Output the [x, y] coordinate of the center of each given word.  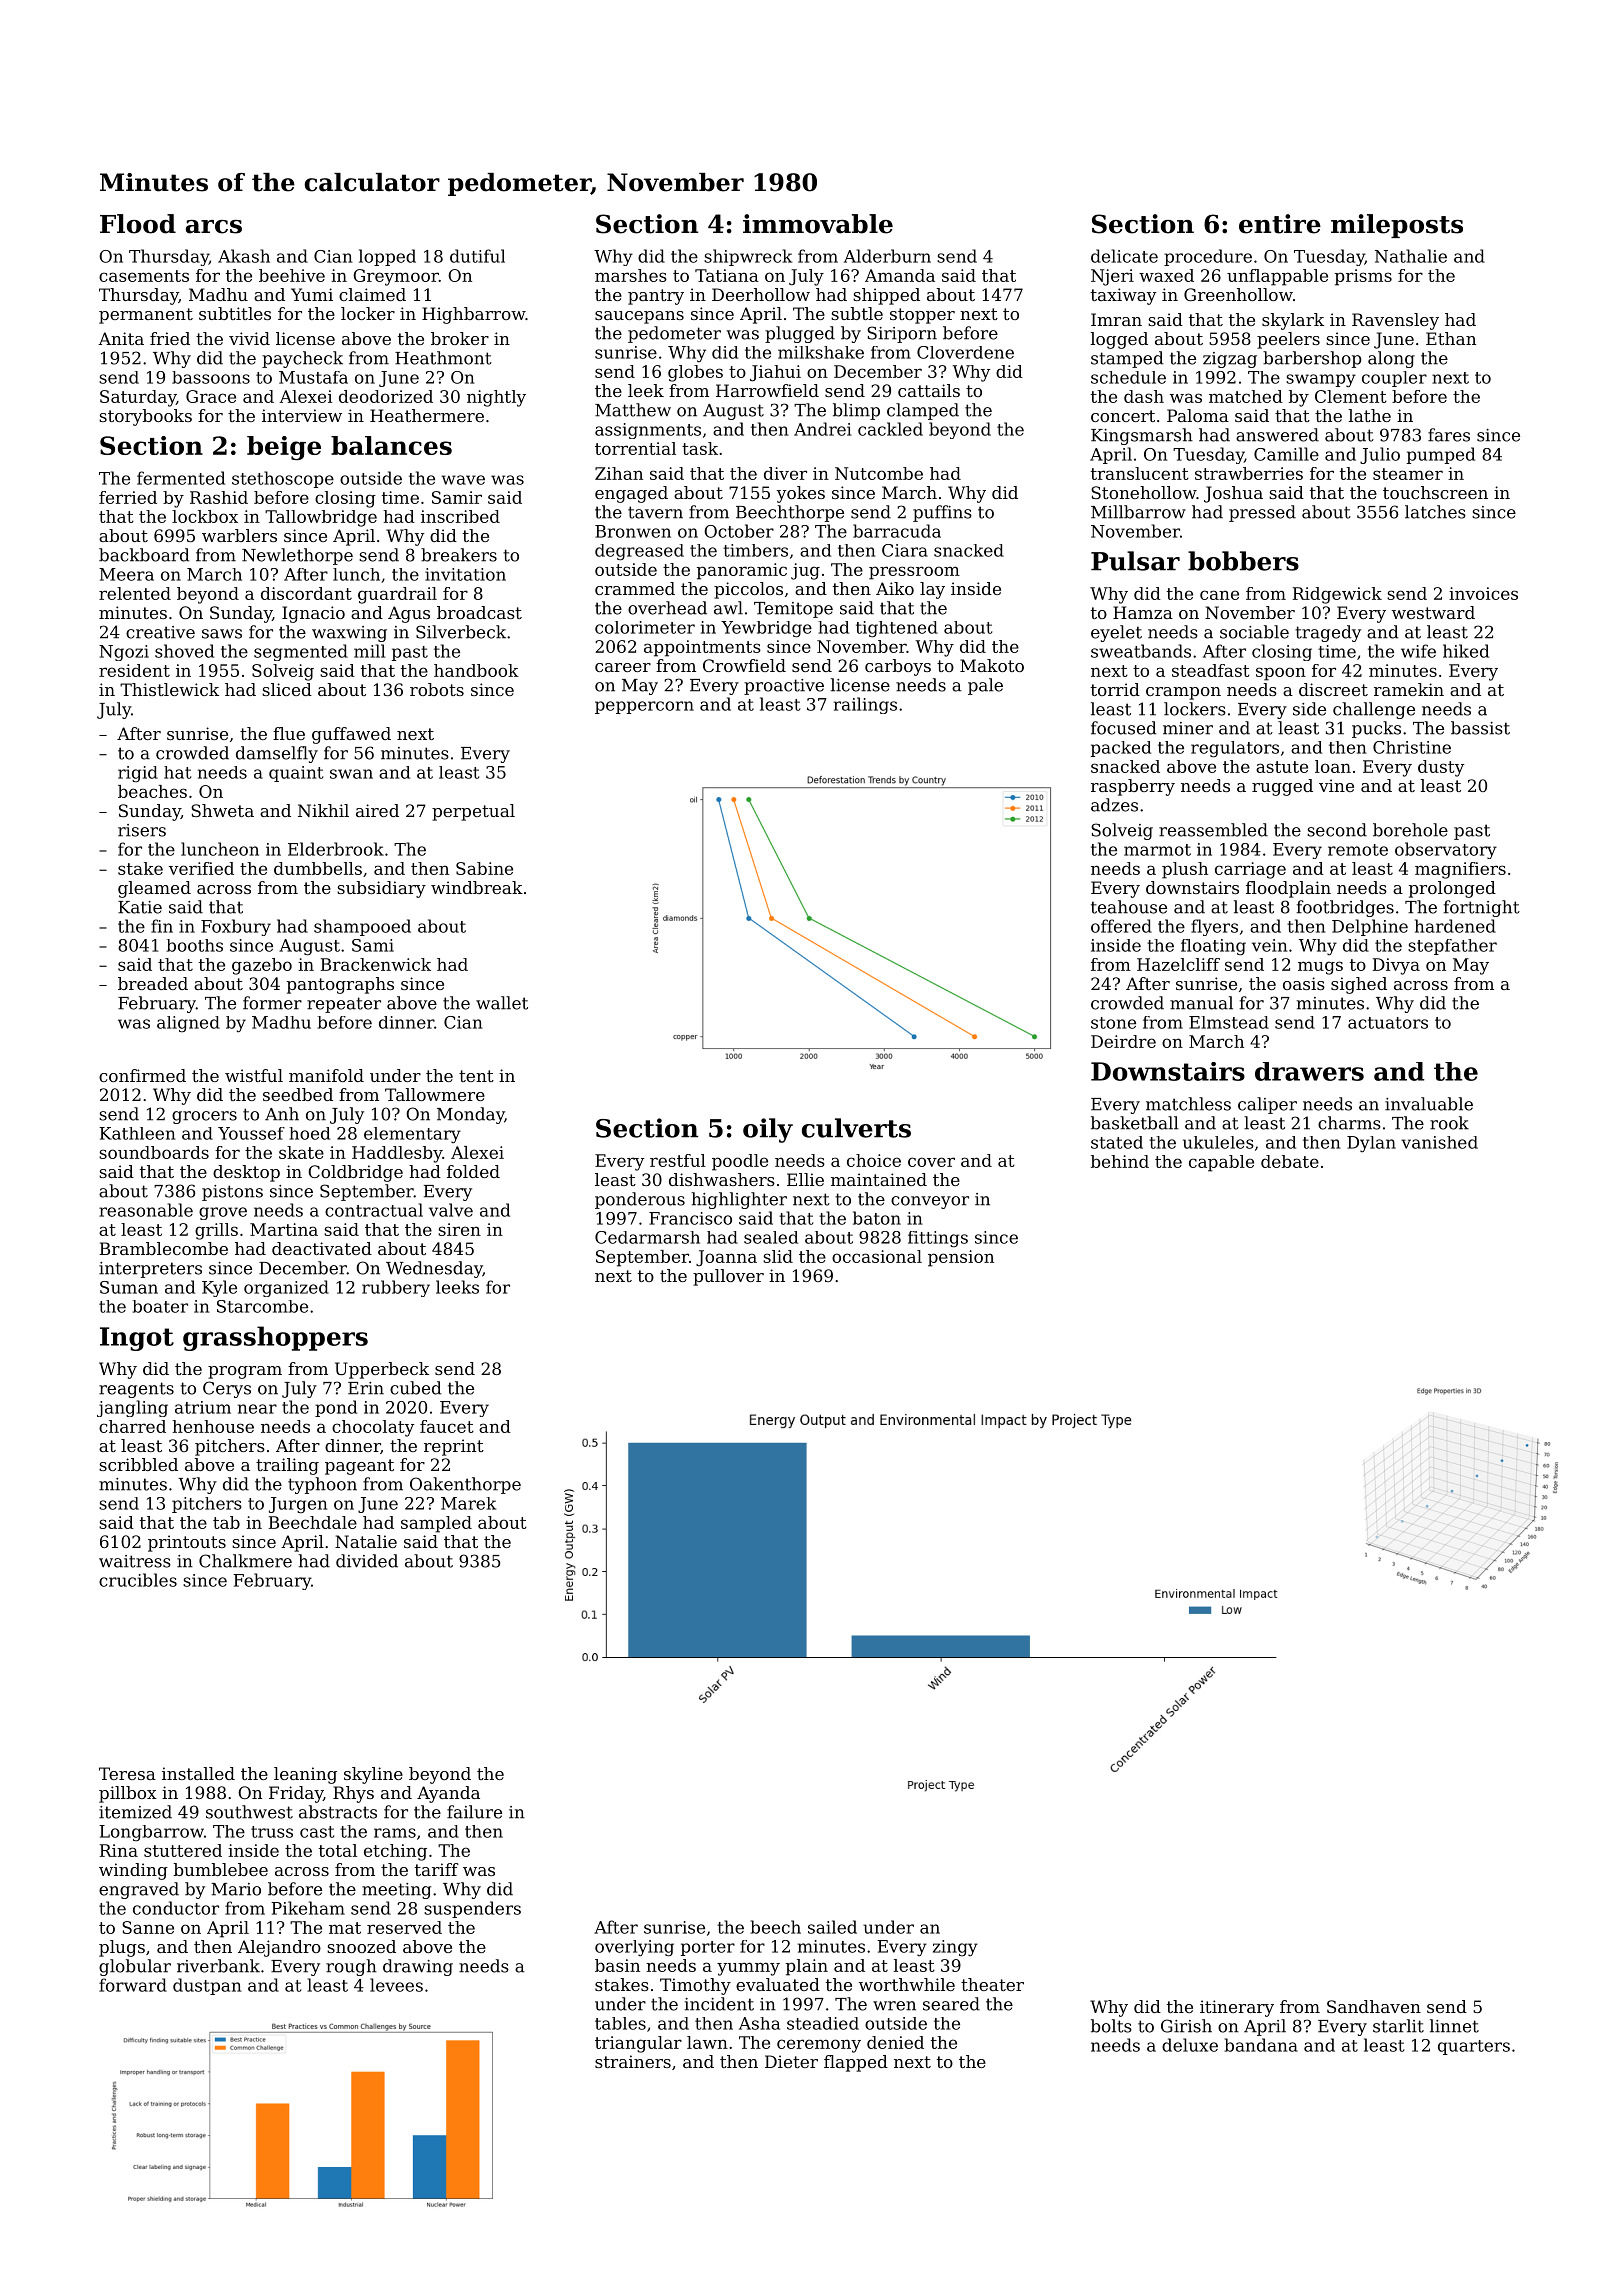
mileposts [1397, 226]
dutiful [477, 256]
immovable [818, 224]
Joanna [726, 1258]
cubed [415, 1388]
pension [961, 1258]
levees [396, 1985]
